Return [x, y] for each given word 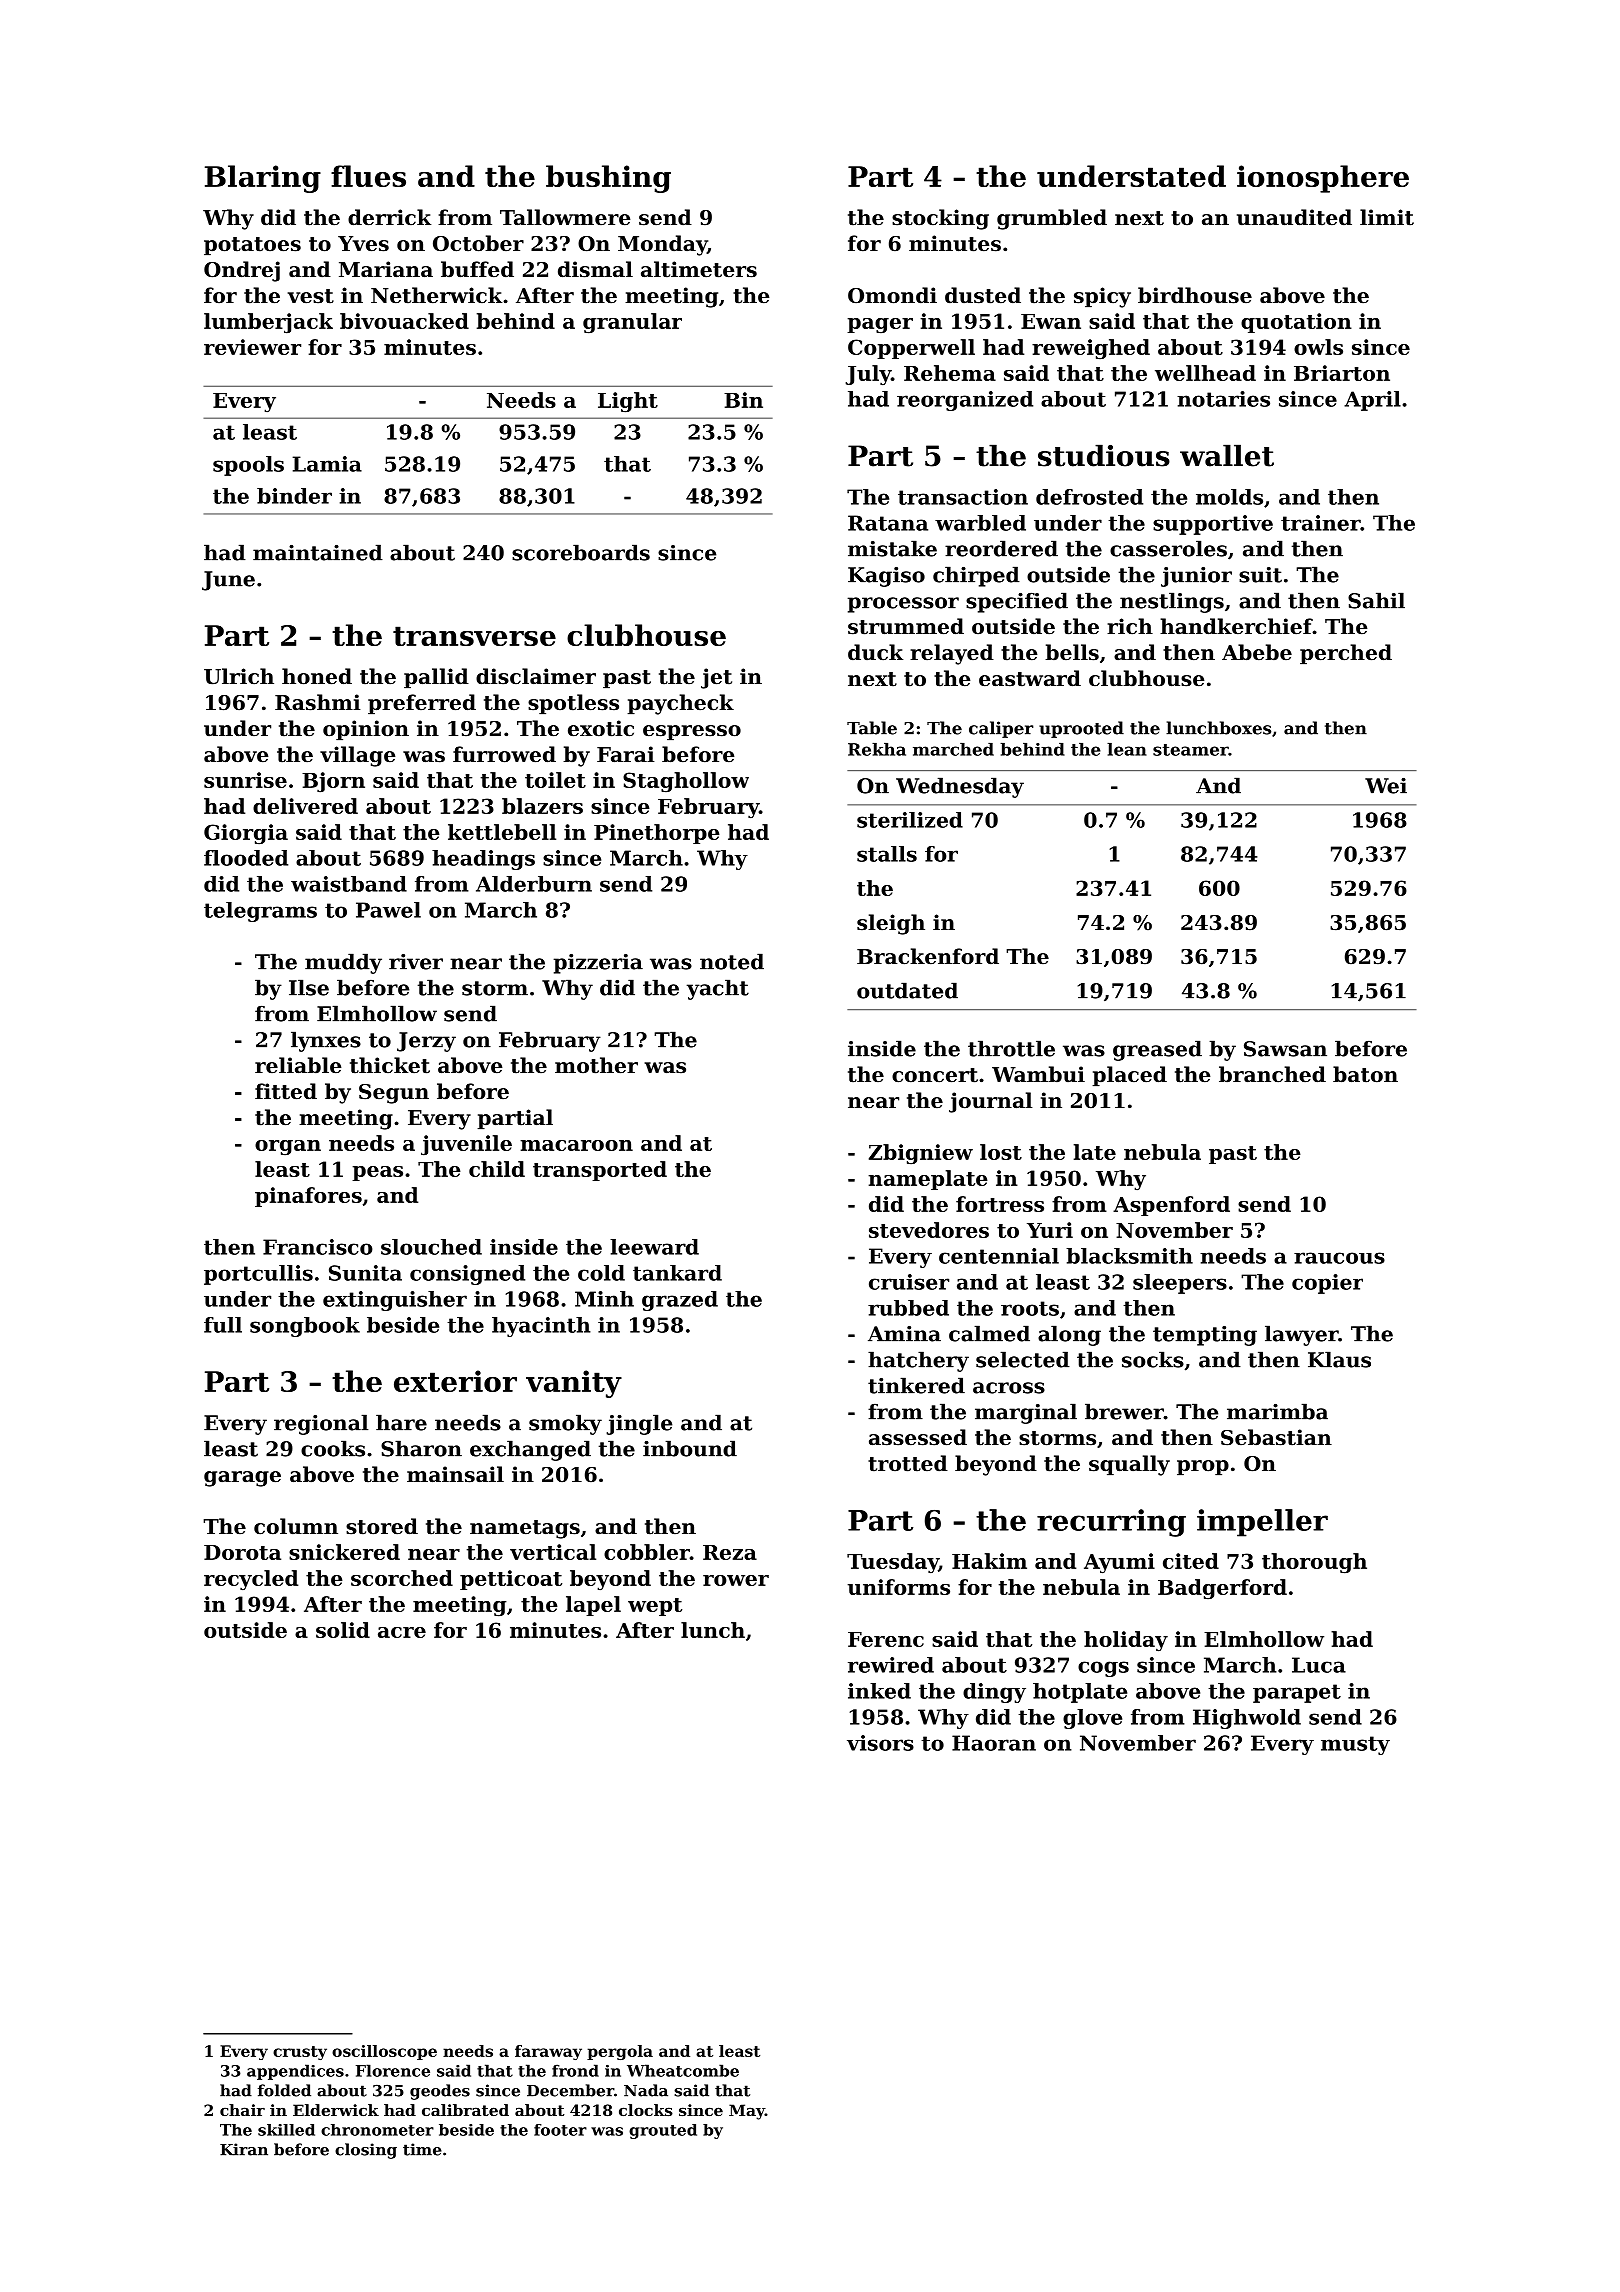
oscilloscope [384, 2052]
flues [368, 176]
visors [880, 1743]
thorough [1314, 1563]
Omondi [892, 295]
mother [596, 1065]
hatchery [918, 1361]
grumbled [1052, 219]
